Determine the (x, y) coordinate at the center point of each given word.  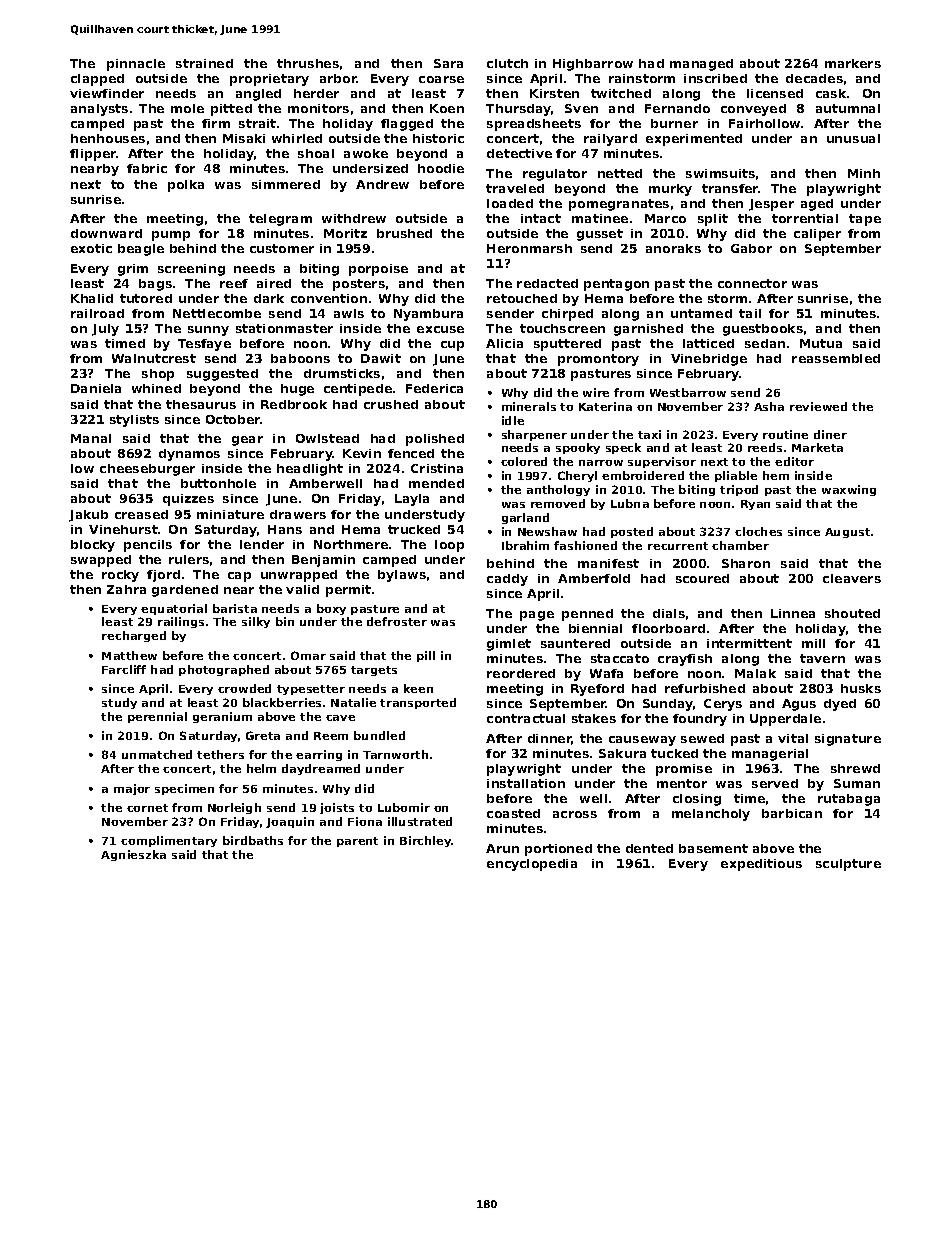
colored (524, 461)
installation (526, 783)
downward (106, 233)
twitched (621, 93)
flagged (407, 125)
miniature (230, 514)
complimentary (169, 841)
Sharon (746, 563)
